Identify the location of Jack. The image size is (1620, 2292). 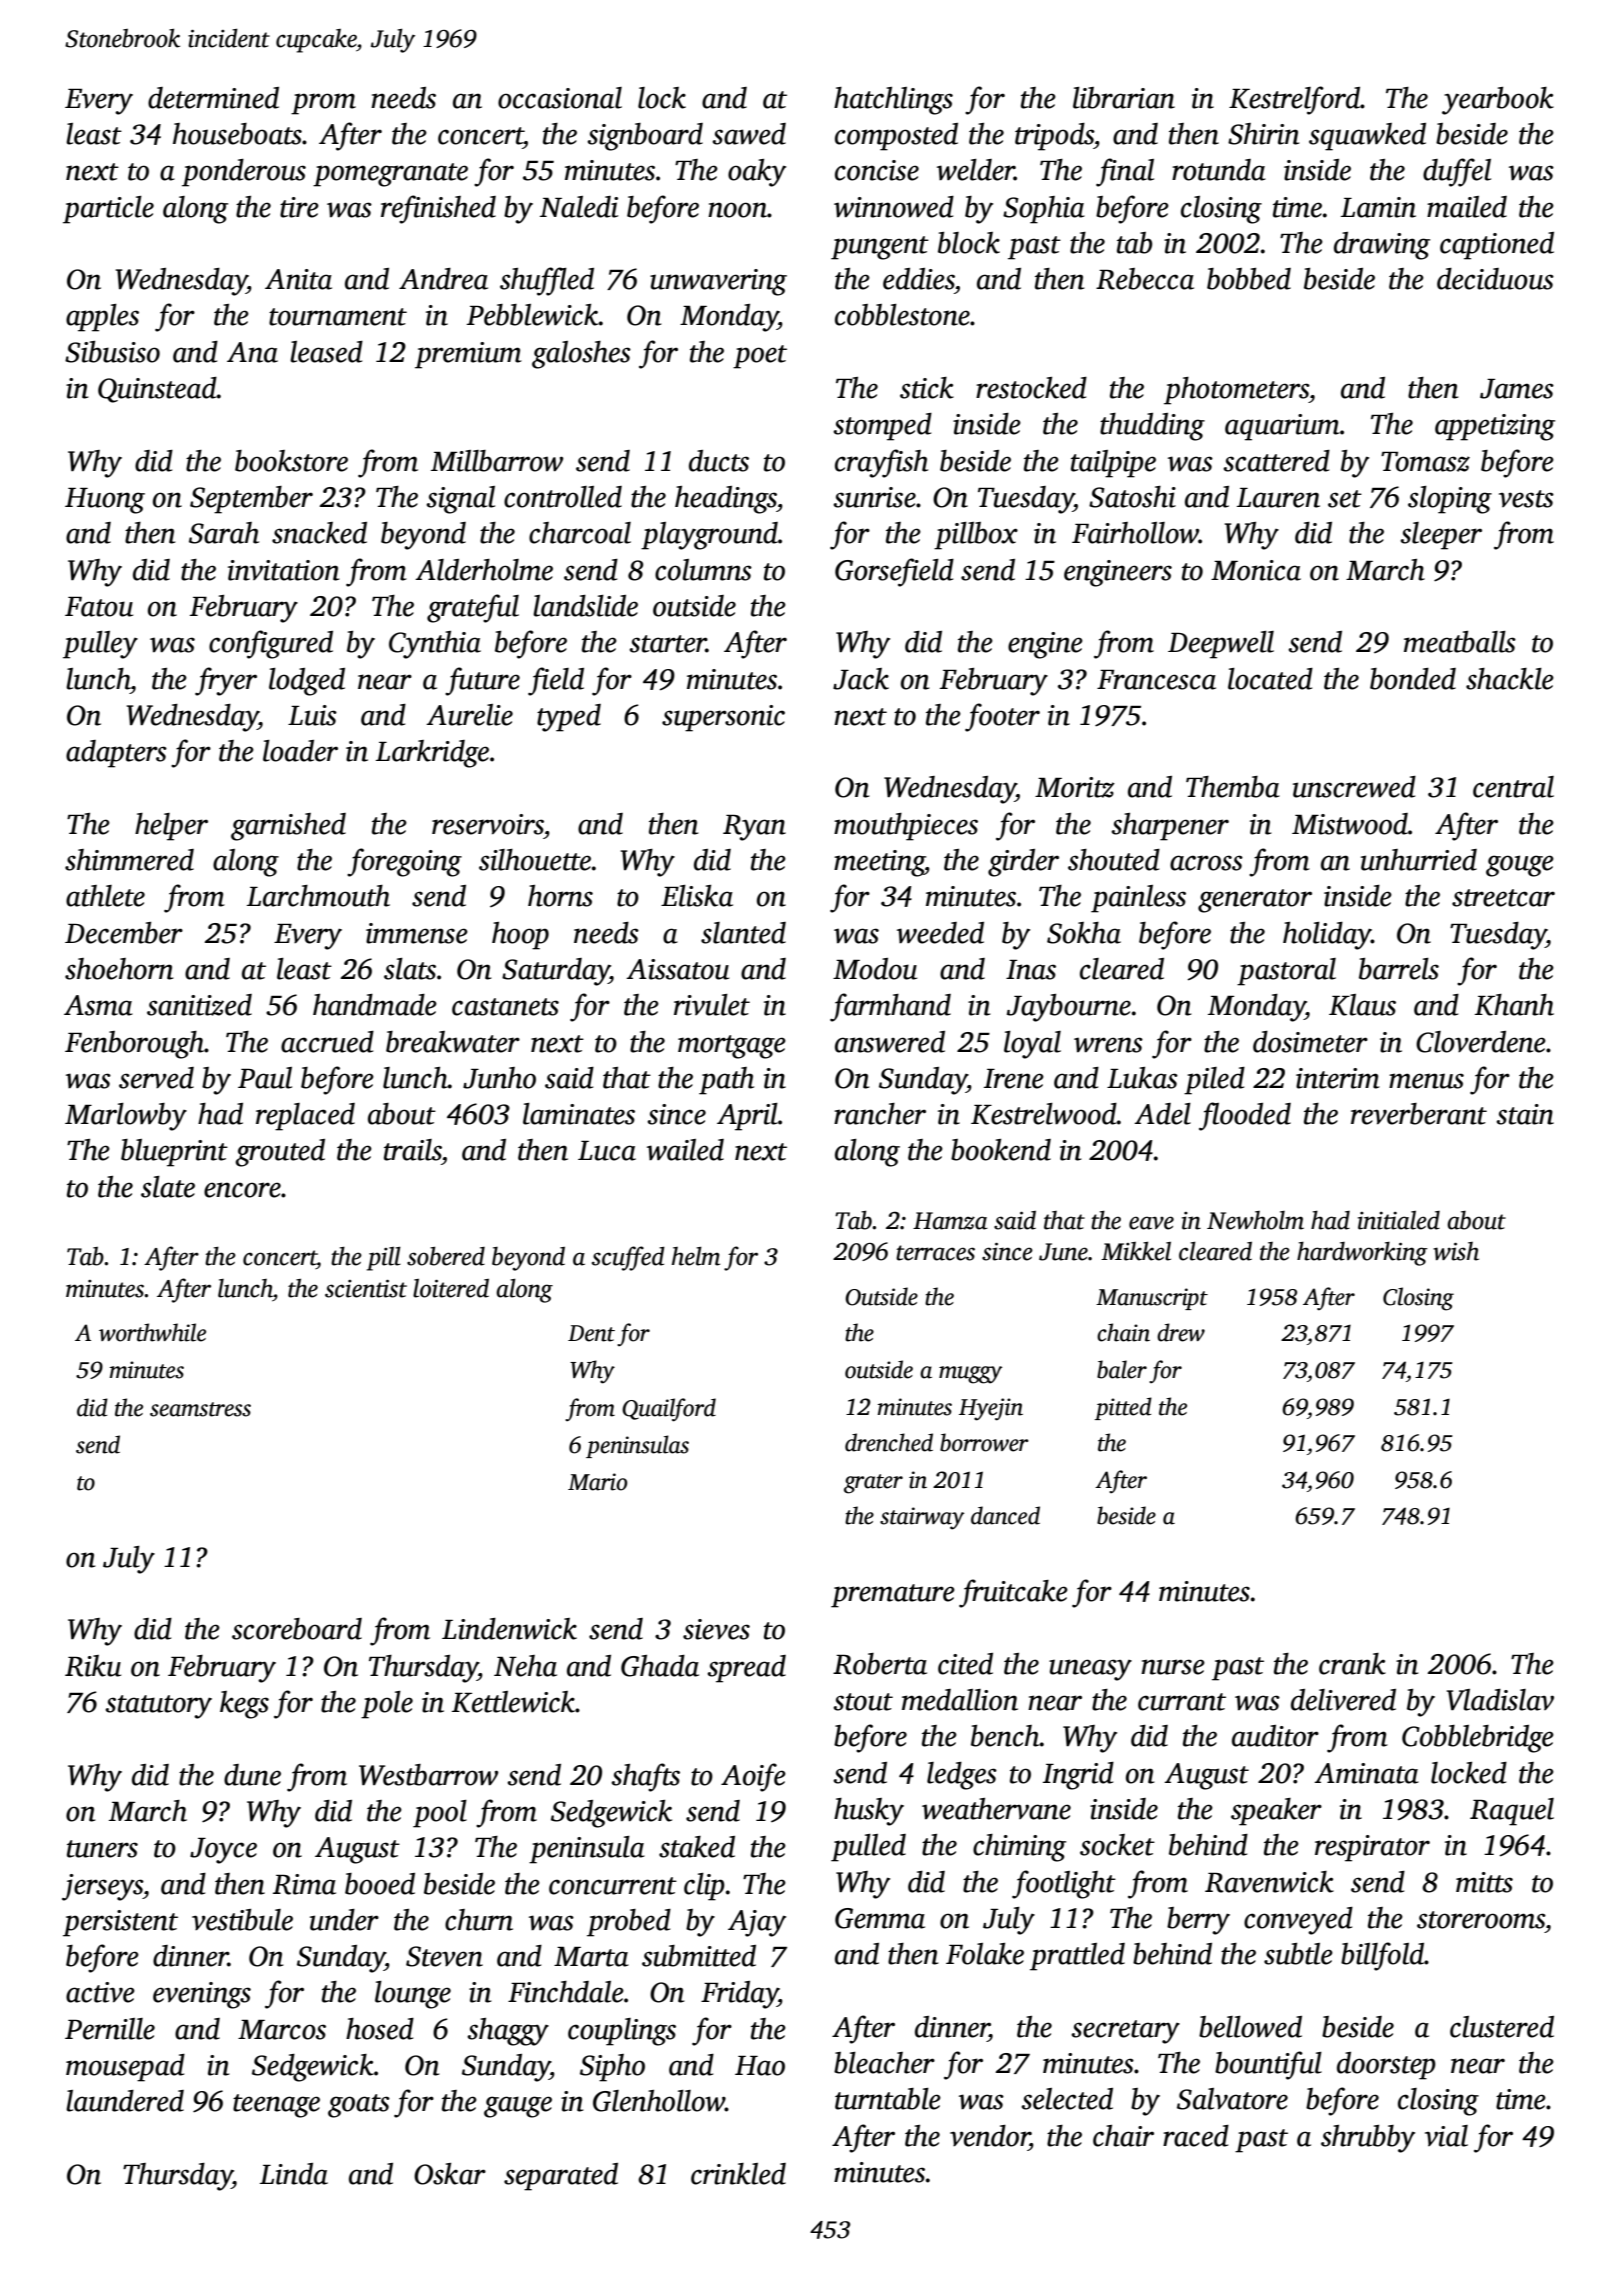
(861, 679).
